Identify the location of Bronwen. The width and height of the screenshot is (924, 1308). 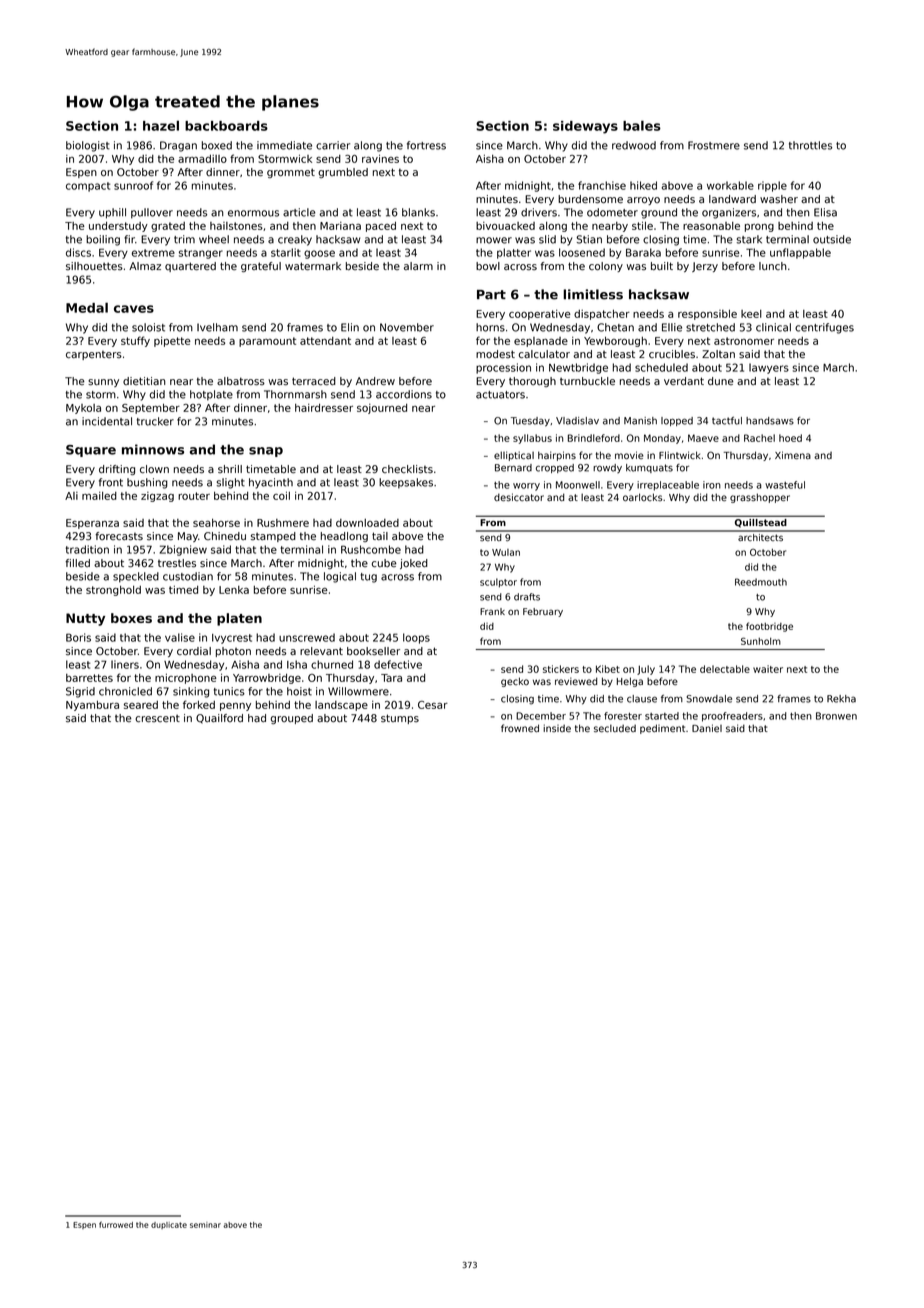
(836, 716).
